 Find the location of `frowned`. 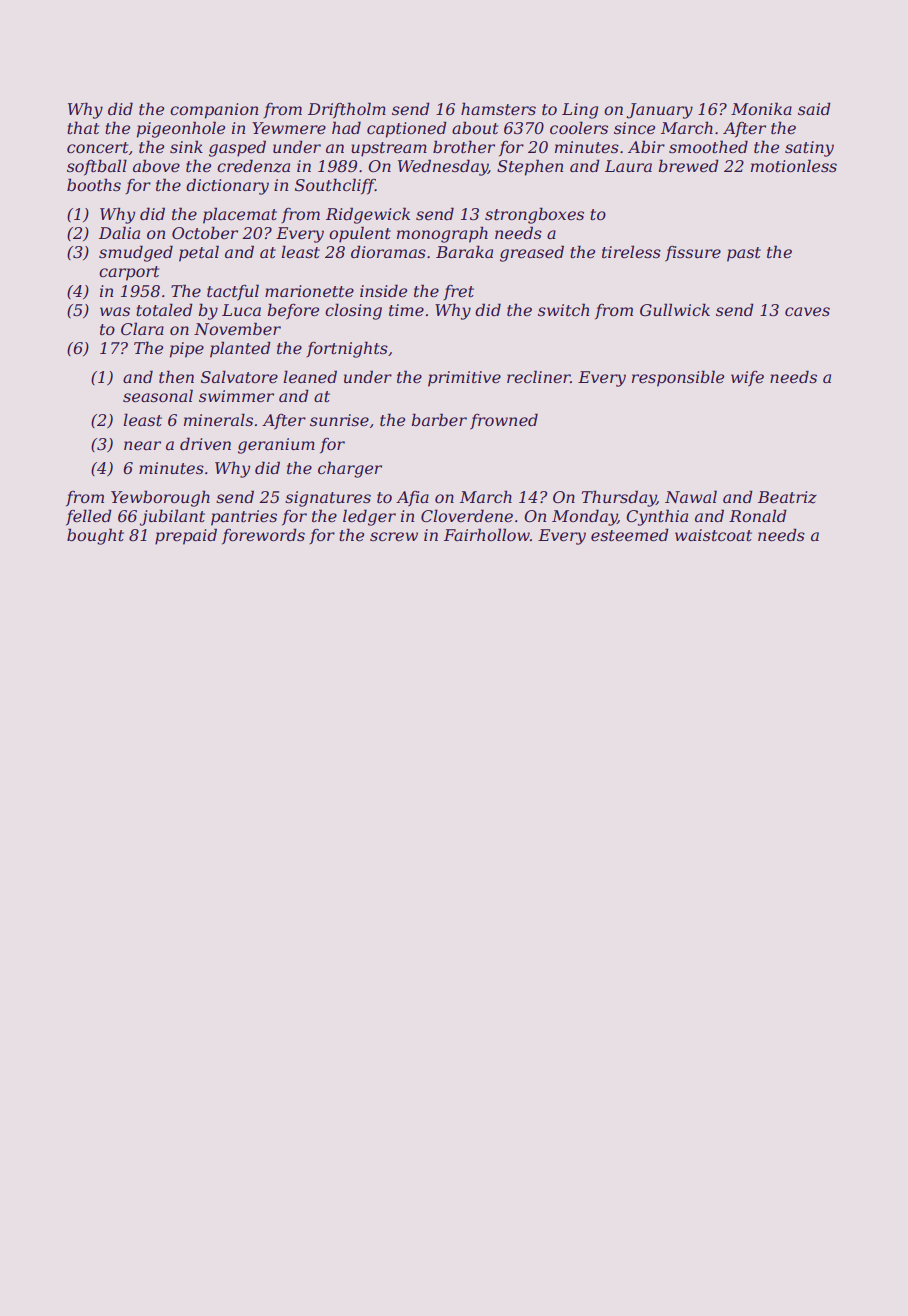

frowned is located at coordinates (504, 421).
